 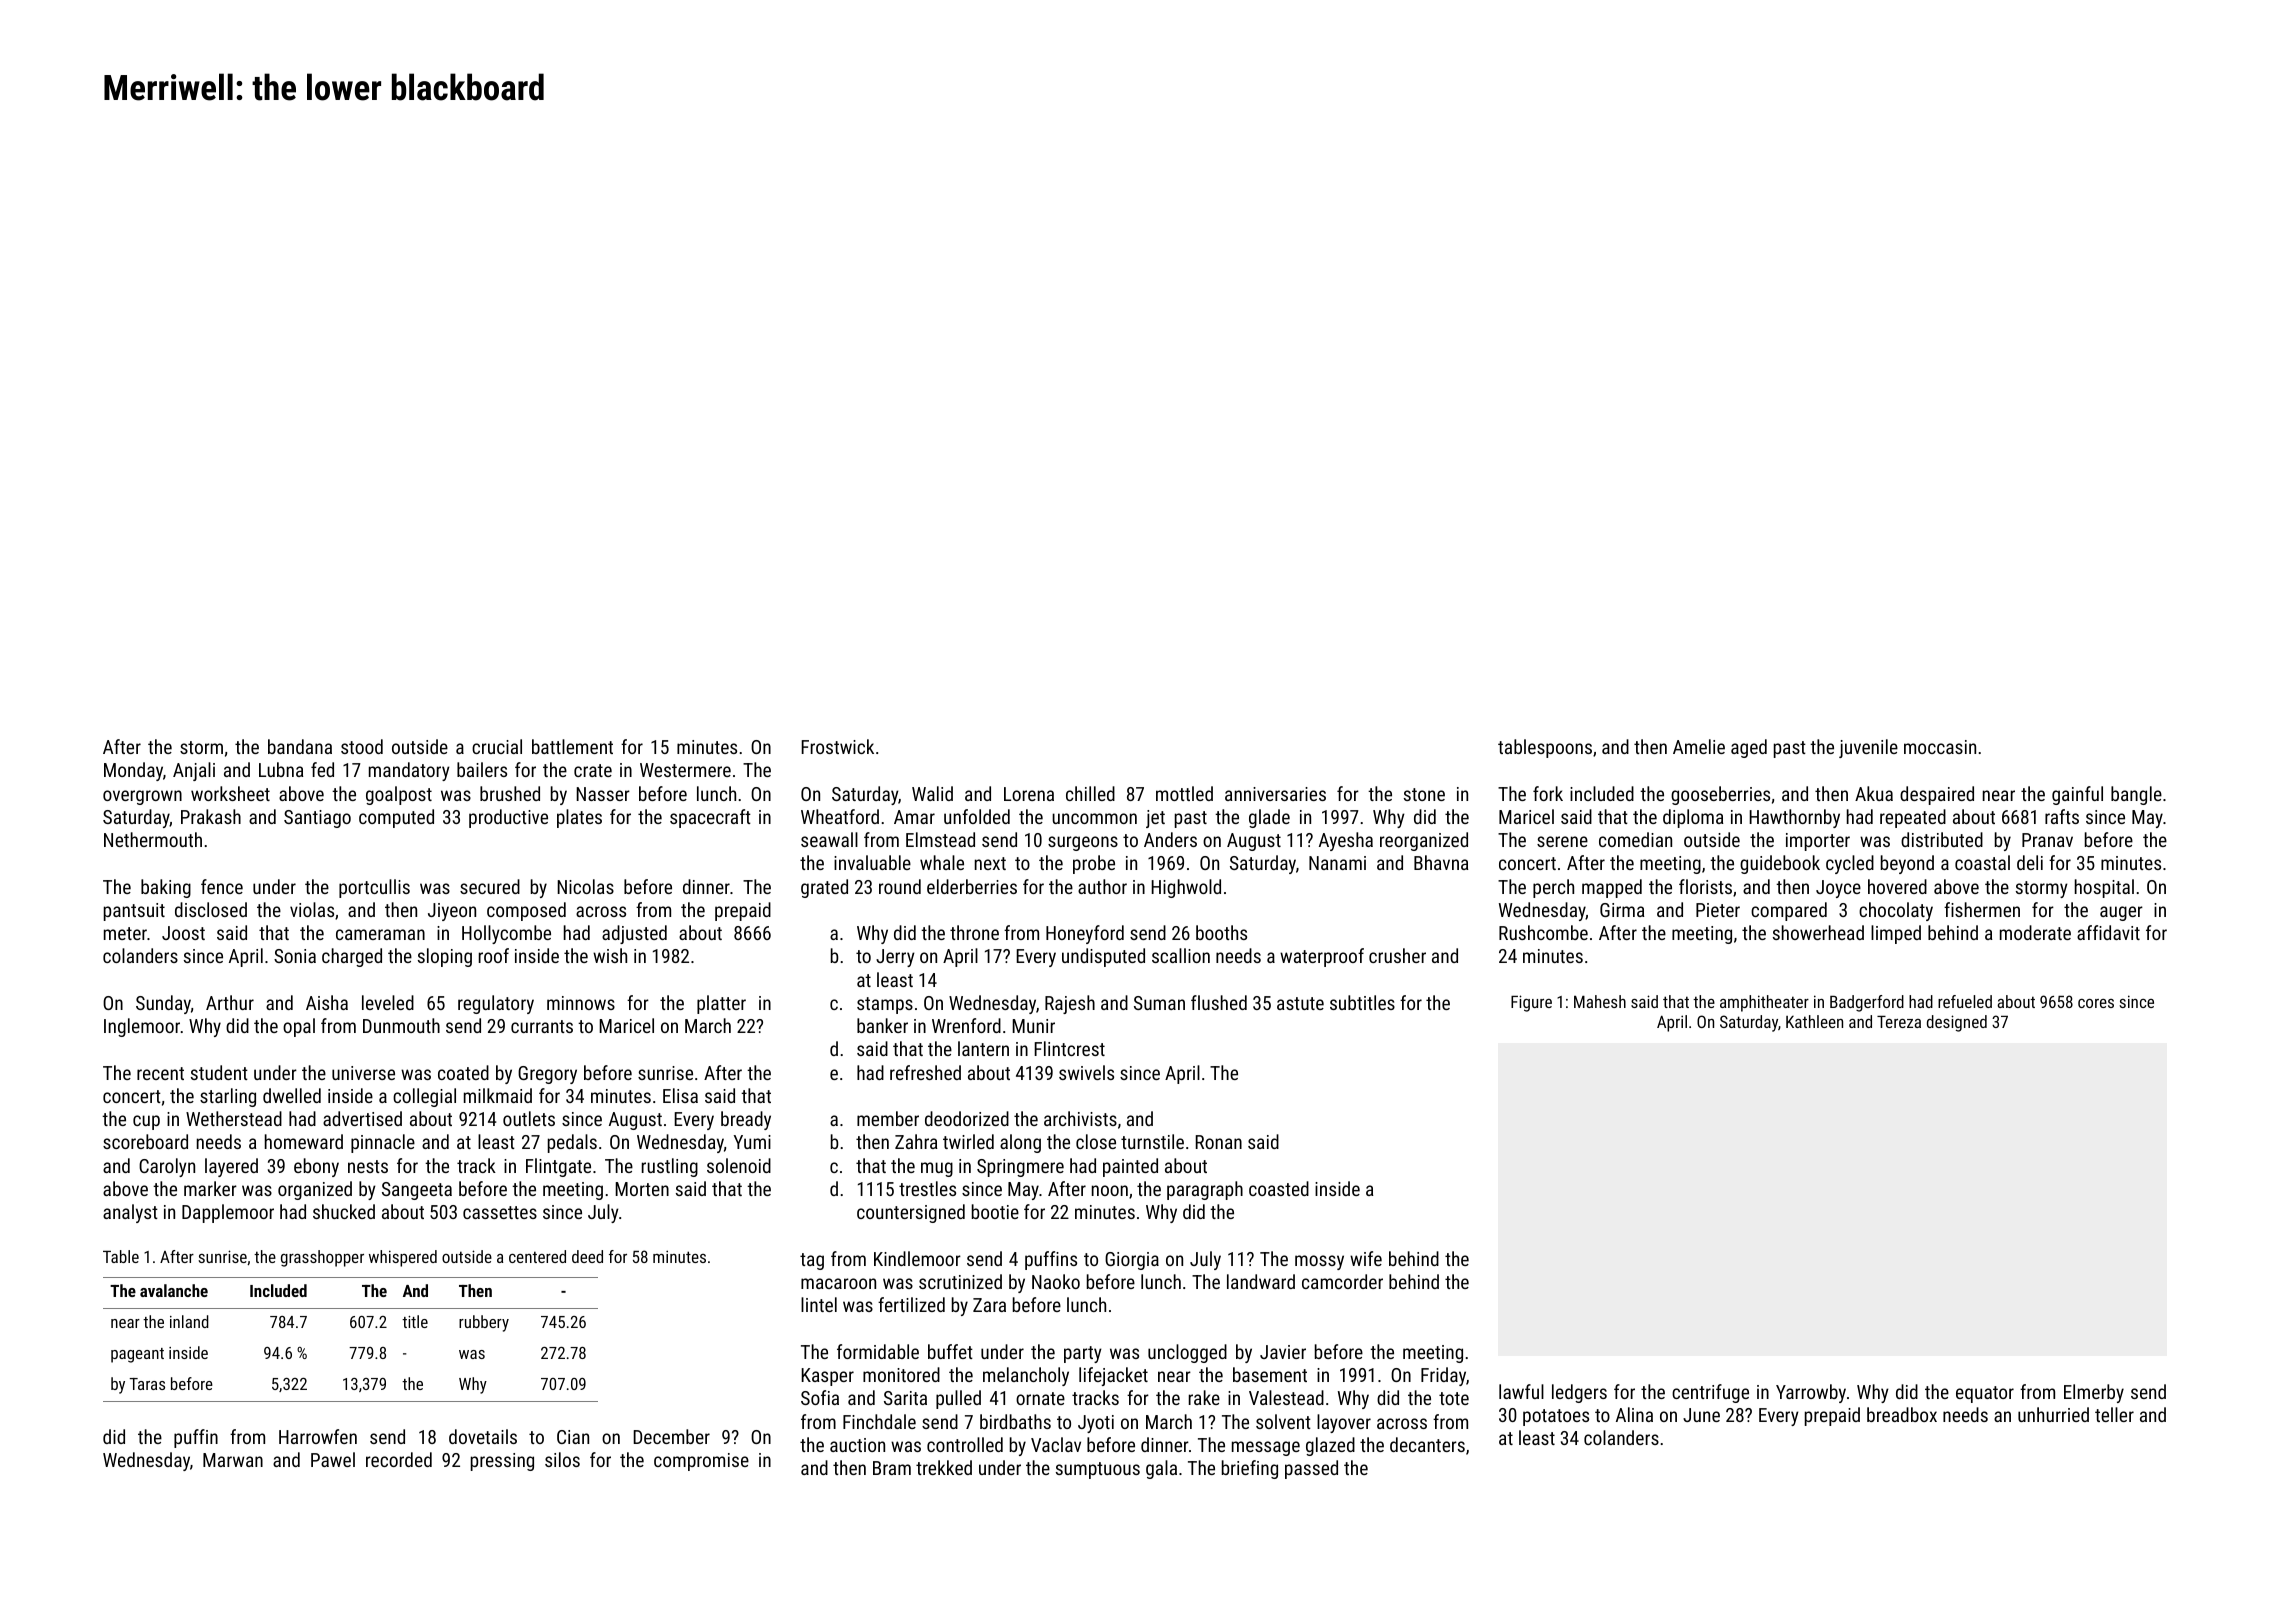 What do you see at coordinates (403, 1258) in the screenshot?
I see `whispered` at bounding box center [403, 1258].
